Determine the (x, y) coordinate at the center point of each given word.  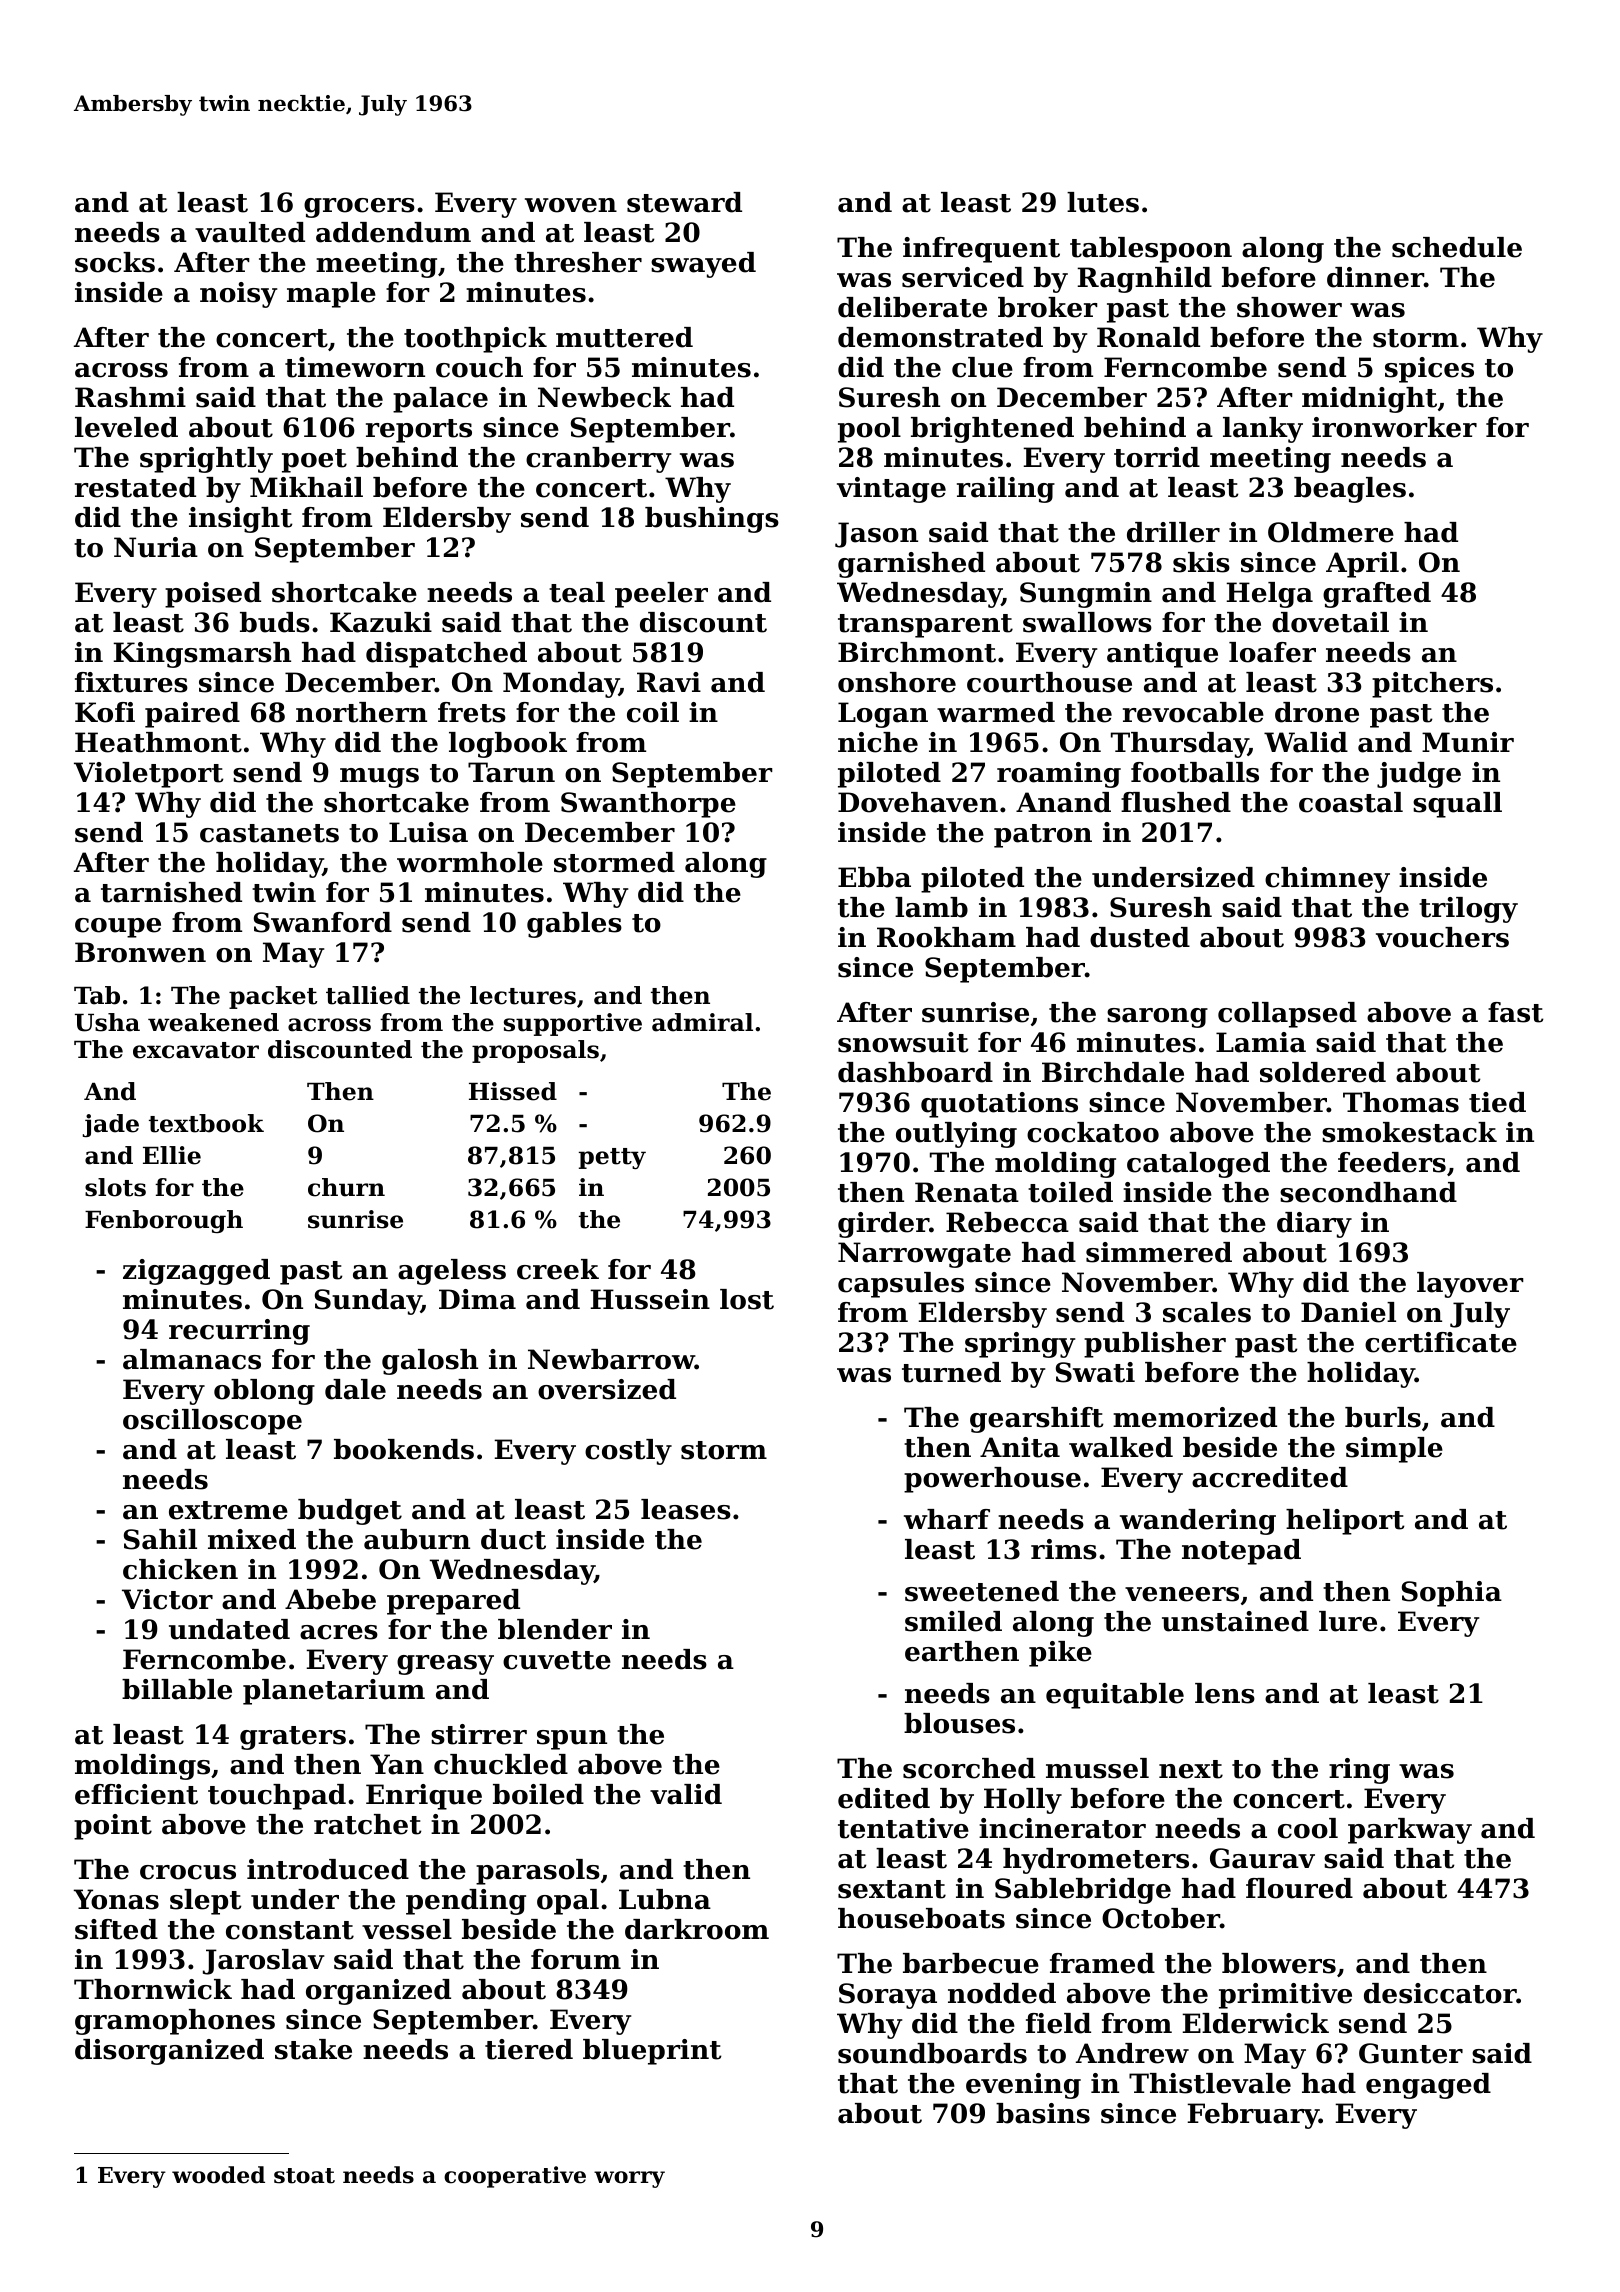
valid (686, 1794)
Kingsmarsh (202, 655)
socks (115, 262)
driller (1173, 532)
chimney (1327, 880)
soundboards (932, 2053)
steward (684, 202)
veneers (1182, 1594)
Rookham (946, 937)
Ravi (669, 682)
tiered (529, 2049)
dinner (1375, 277)
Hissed (513, 1091)
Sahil (160, 1539)
